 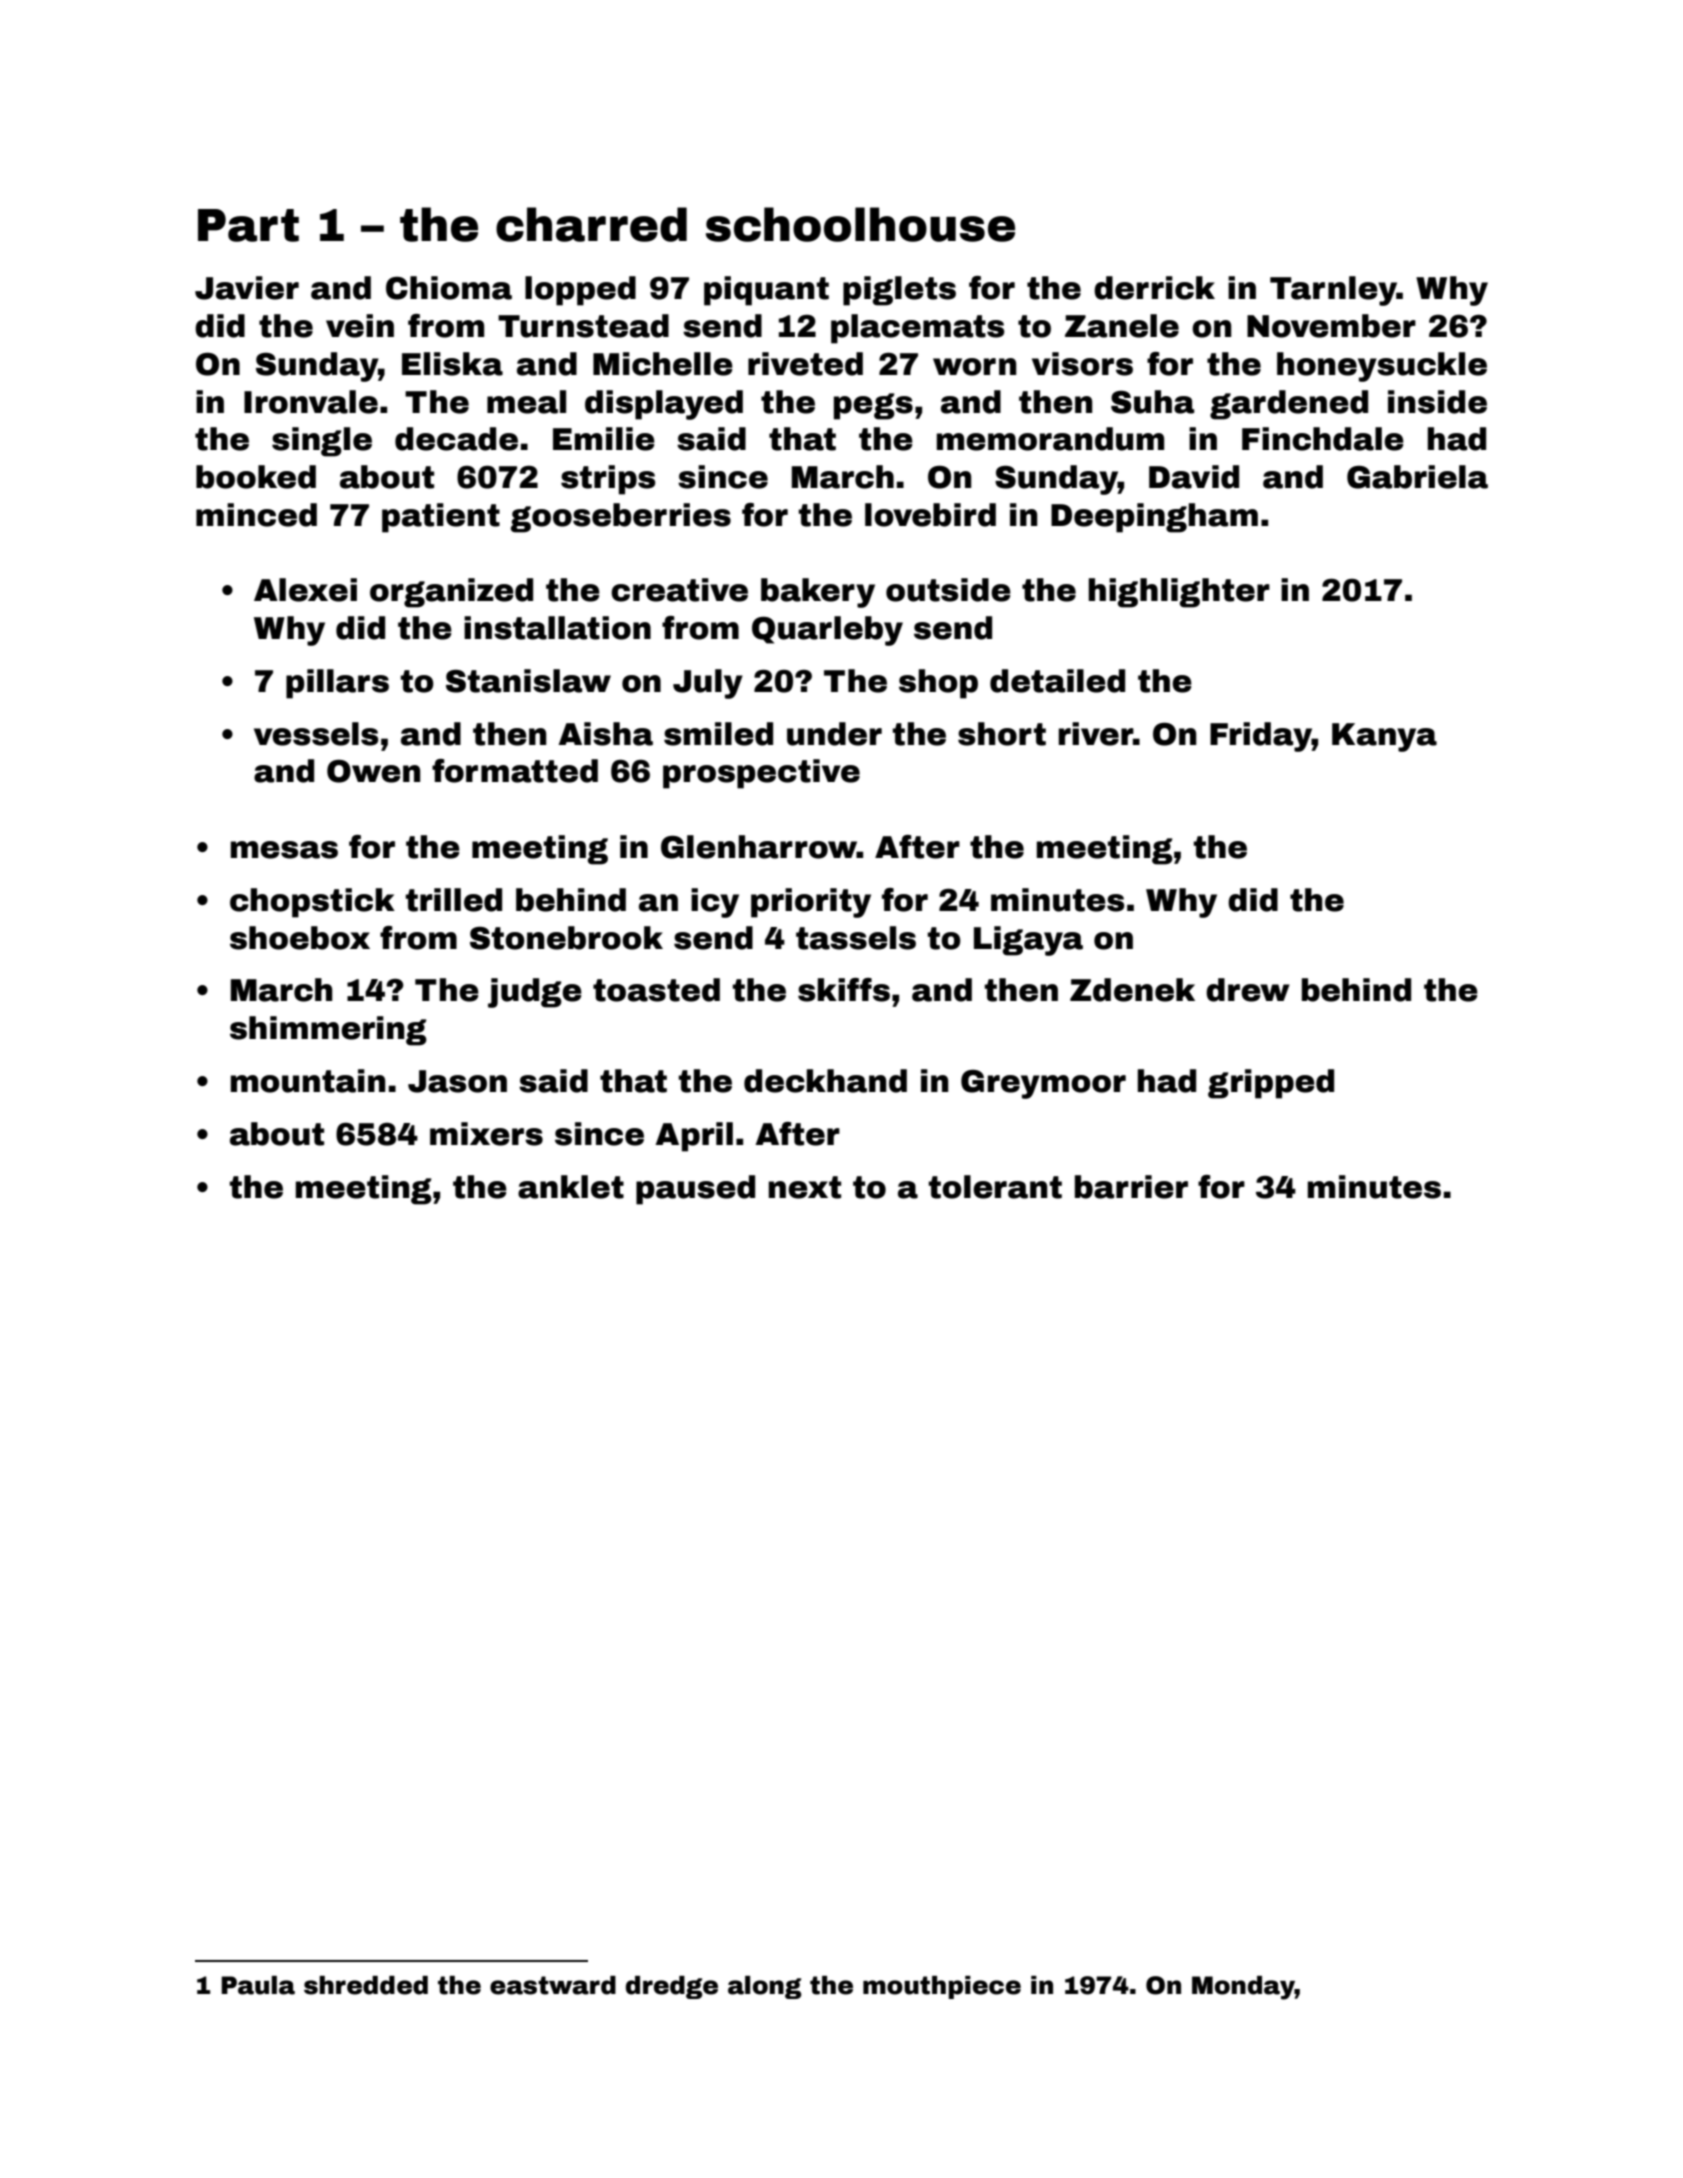 I want to click on charred, so click(x=591, y=224).
